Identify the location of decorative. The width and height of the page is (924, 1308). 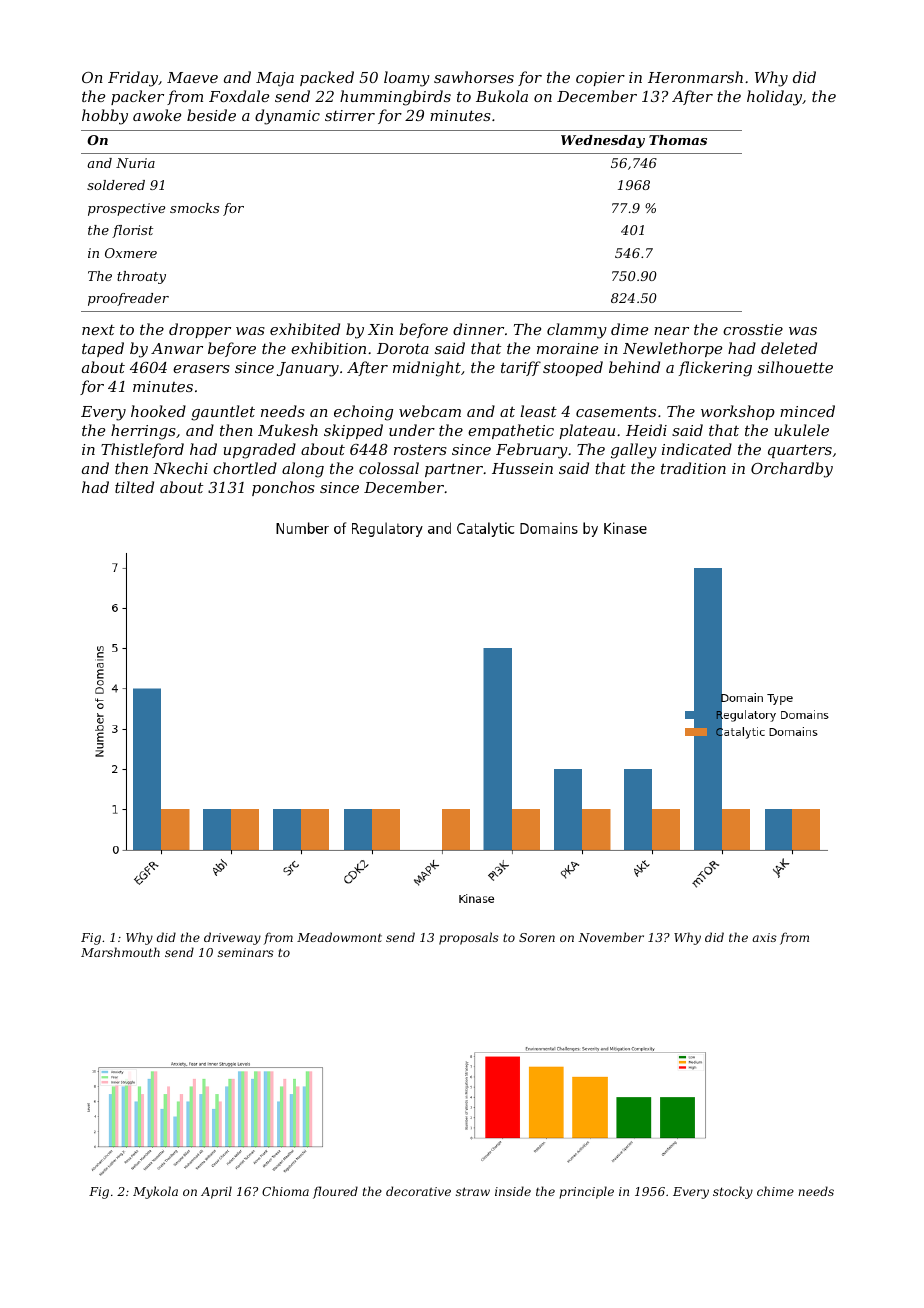
(418, 1191).
